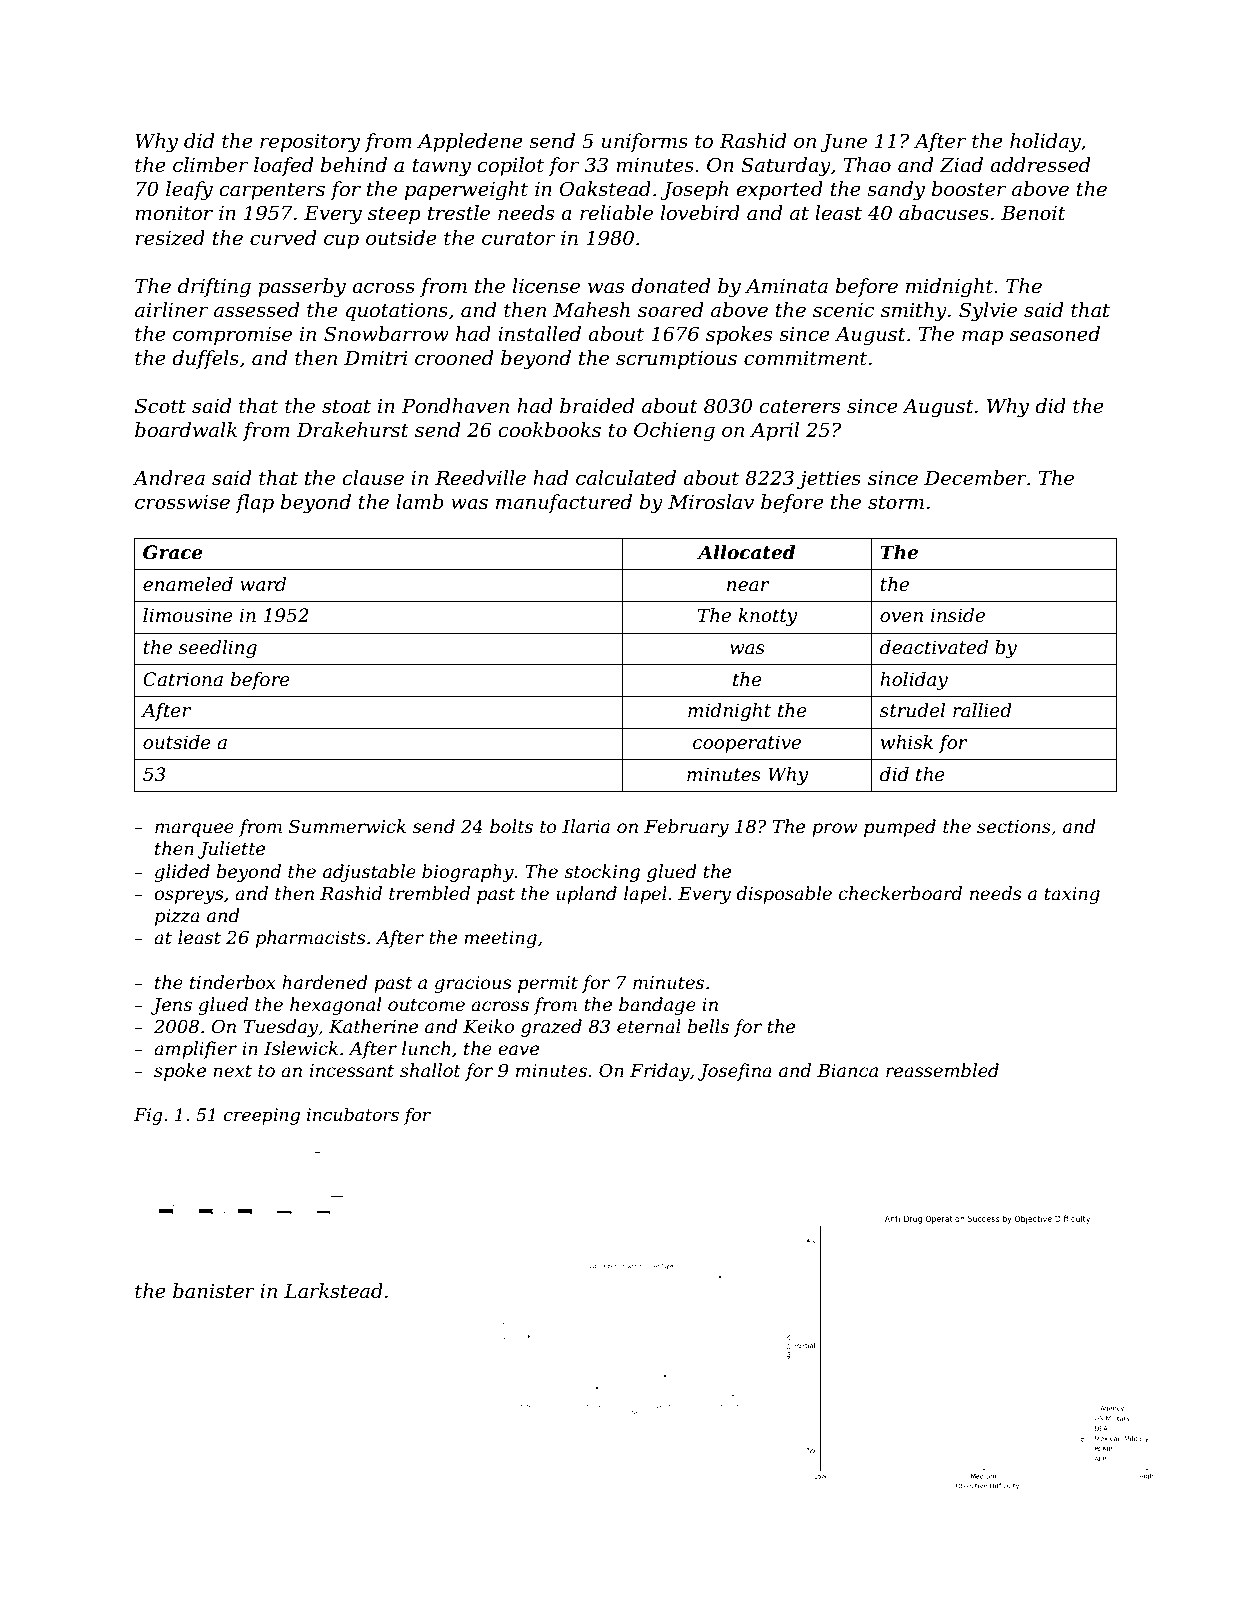  What do you see at coordinates (354, 165) in the document?
I see `behind` at bounding box center [354, 165].
